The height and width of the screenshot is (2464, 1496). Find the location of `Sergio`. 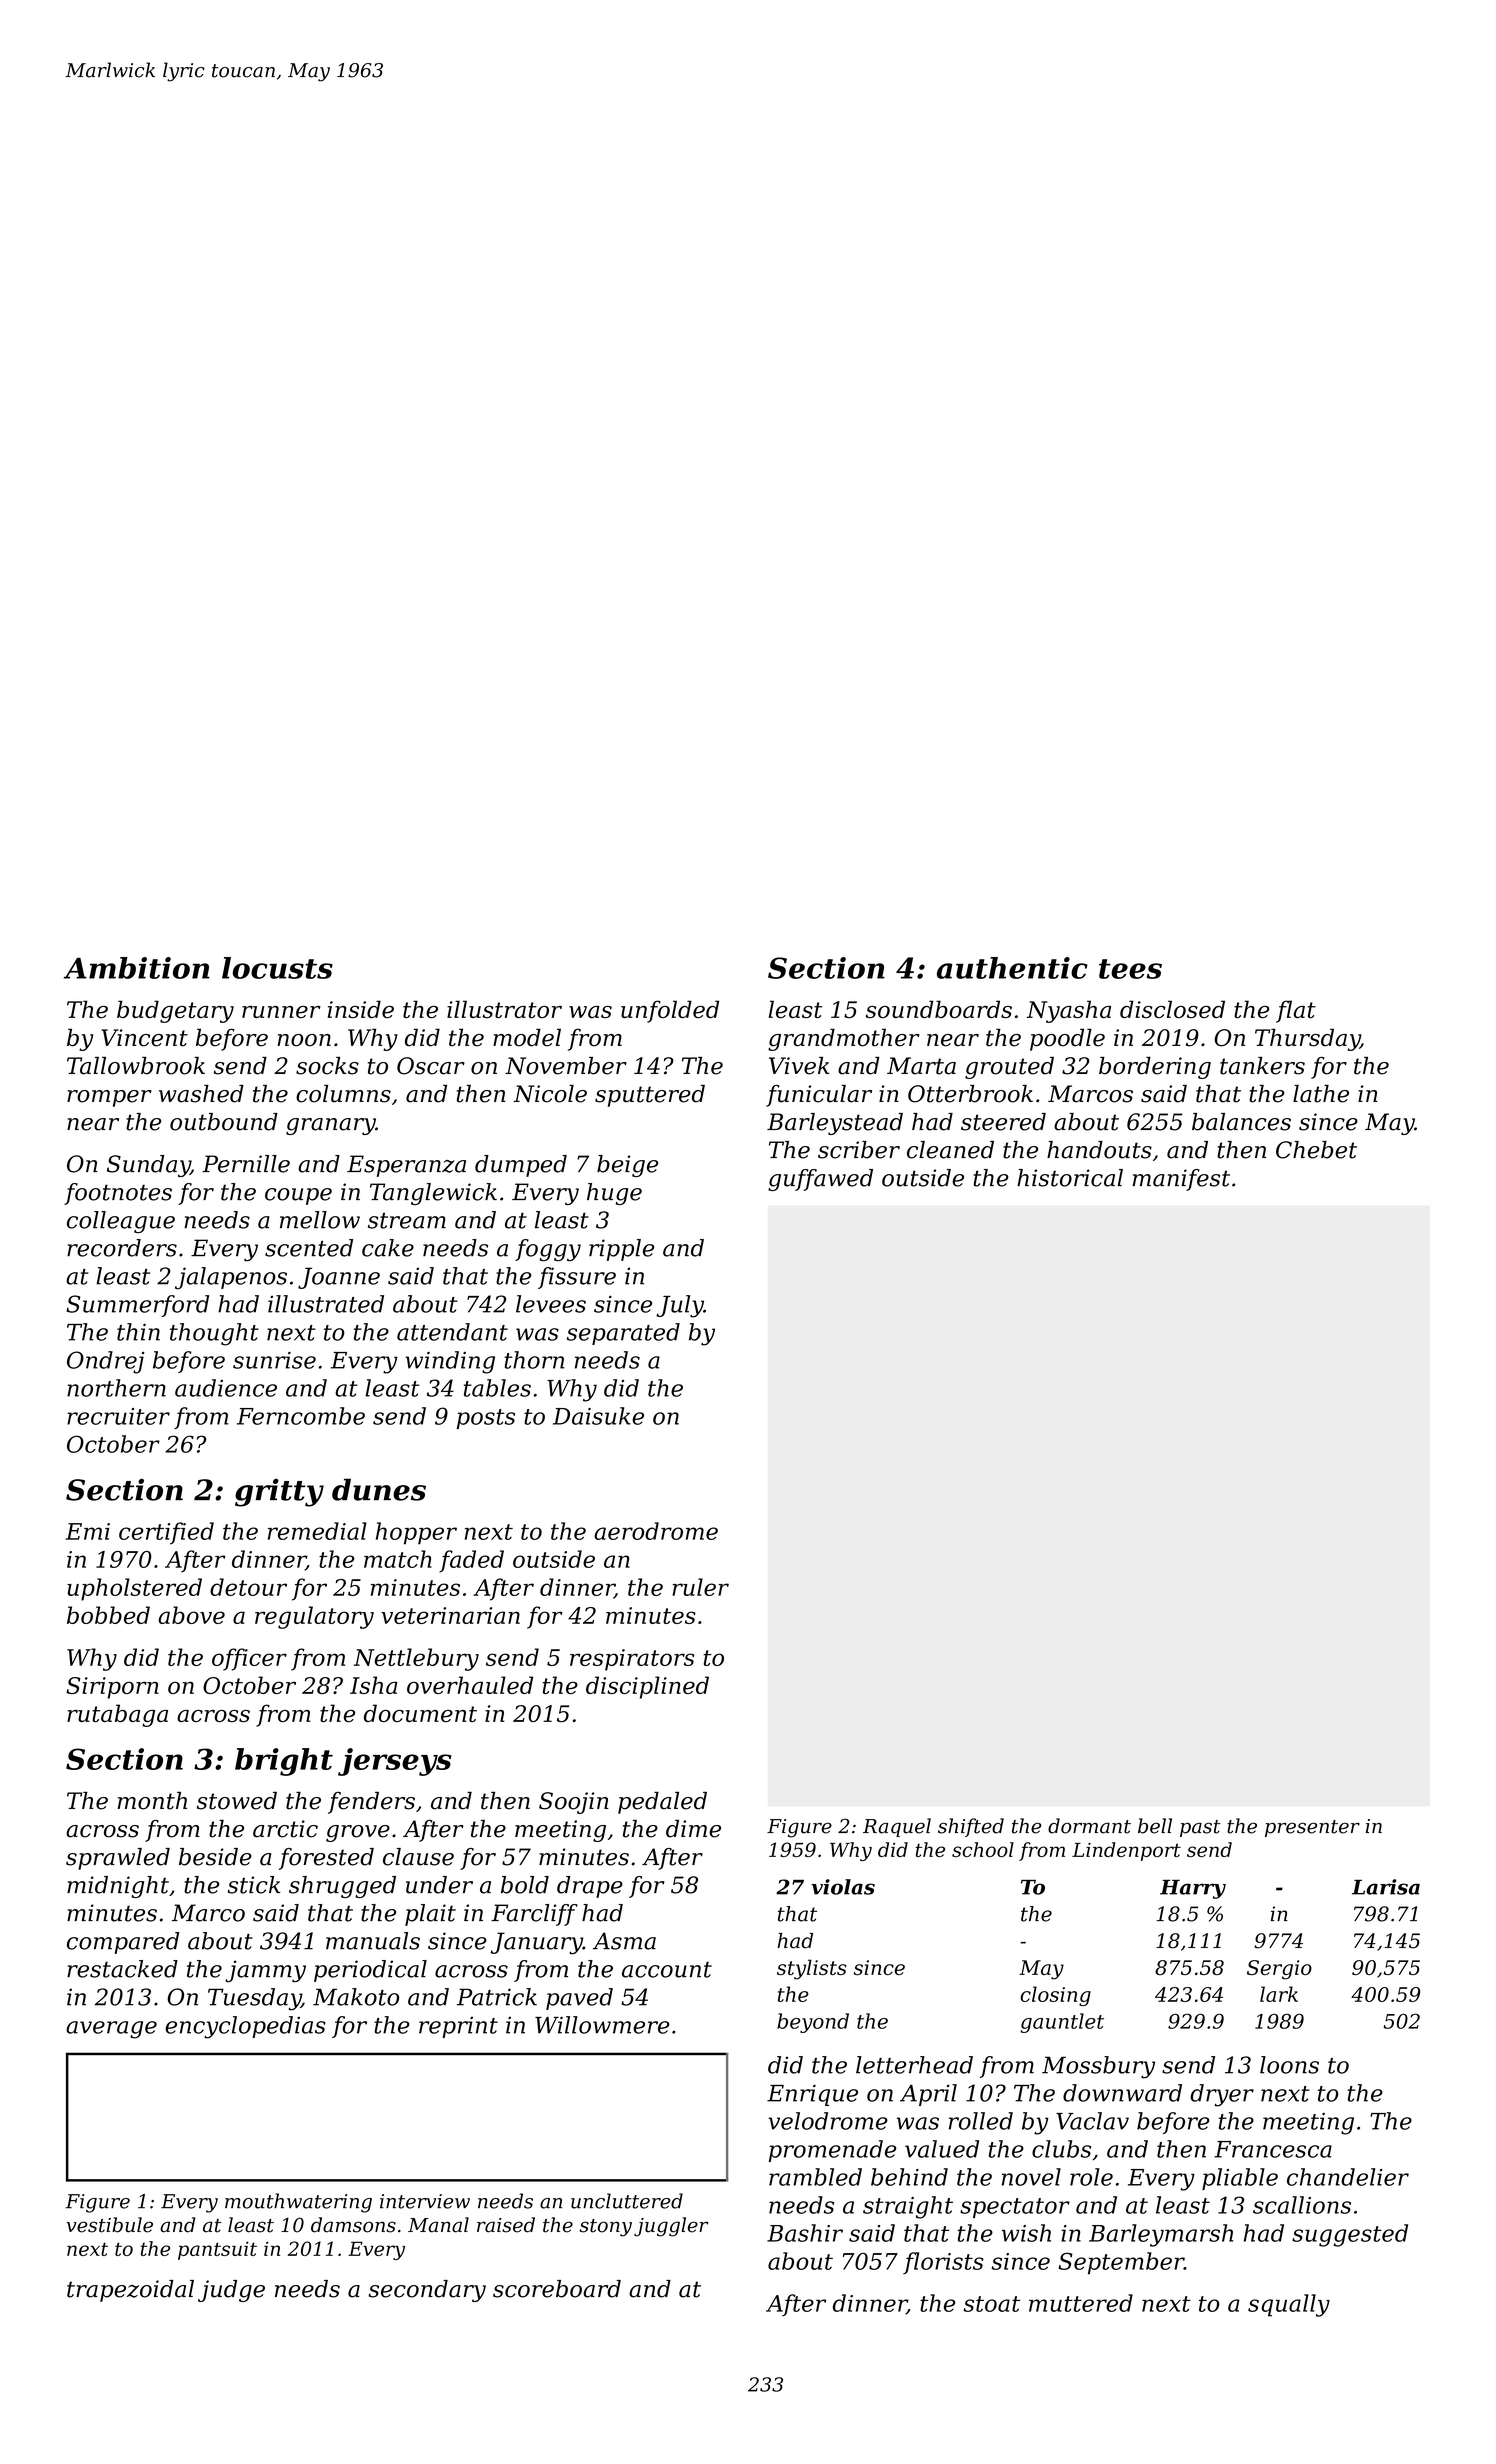

Sergio is located at coordinates (1279, 1970).
